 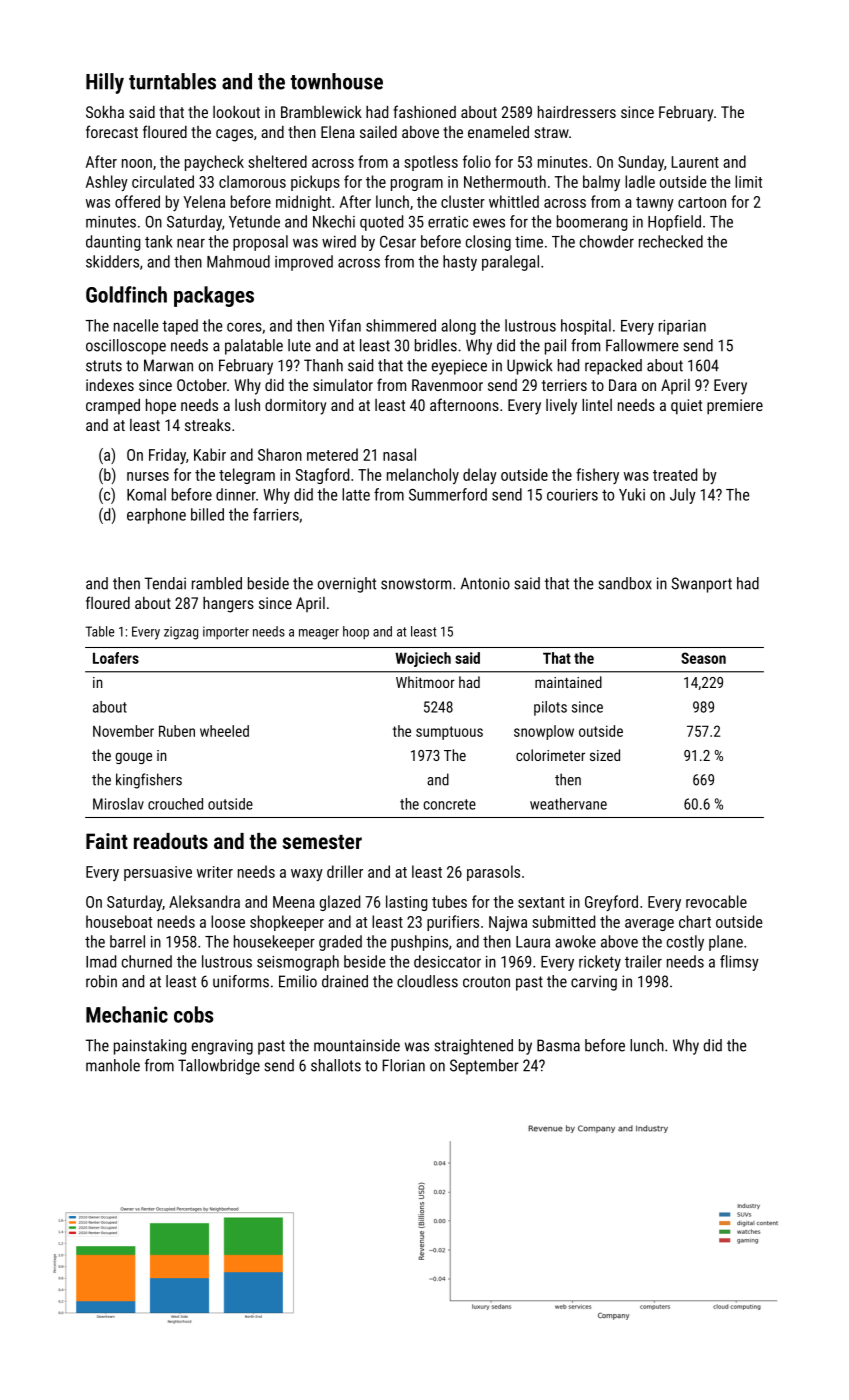 What do you see at coordinates (577, 112) in the page?
I see `hairdressers` at bounding box center [577, 112].
